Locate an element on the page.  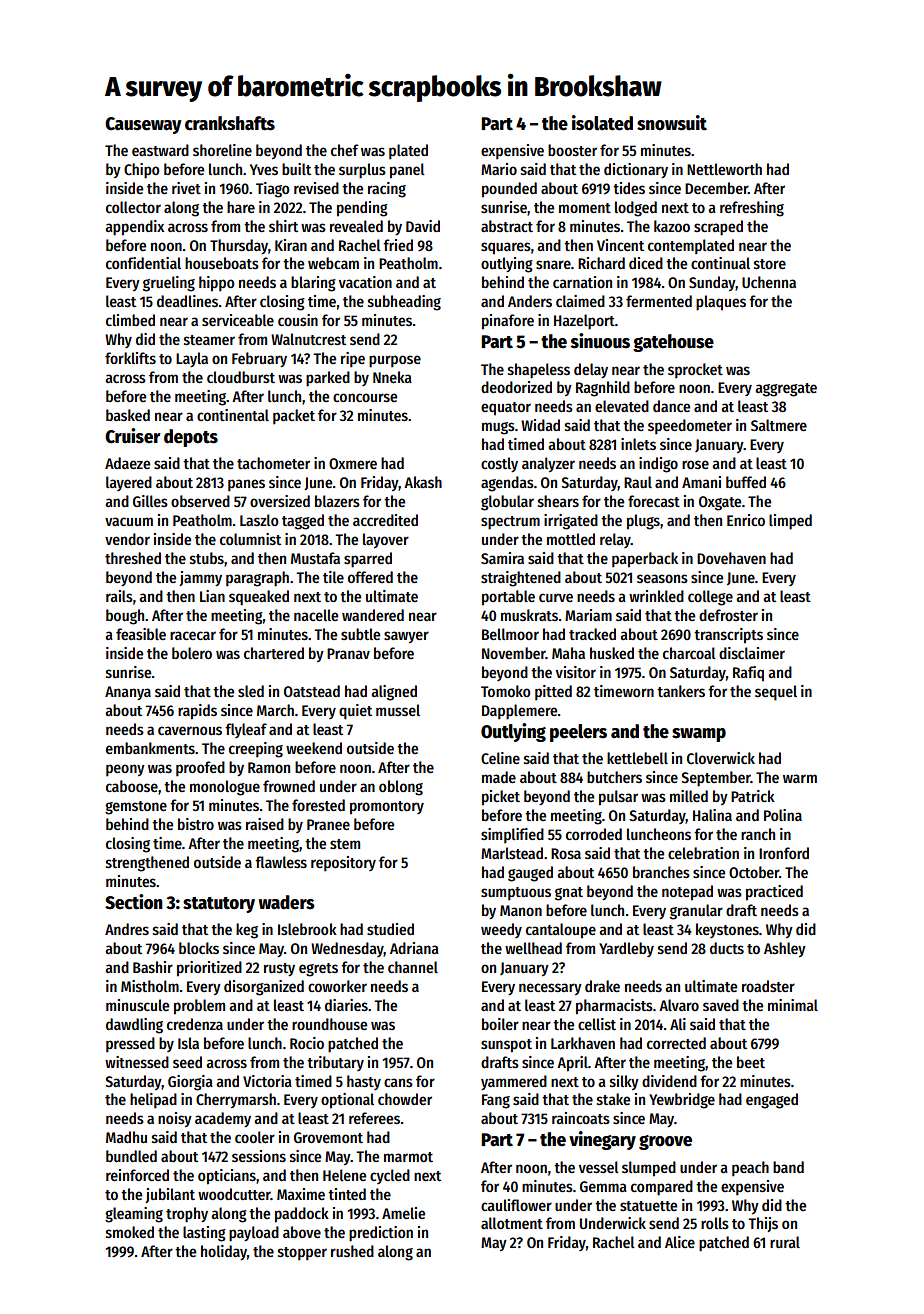
bough is located at coordinates (125, 617).
